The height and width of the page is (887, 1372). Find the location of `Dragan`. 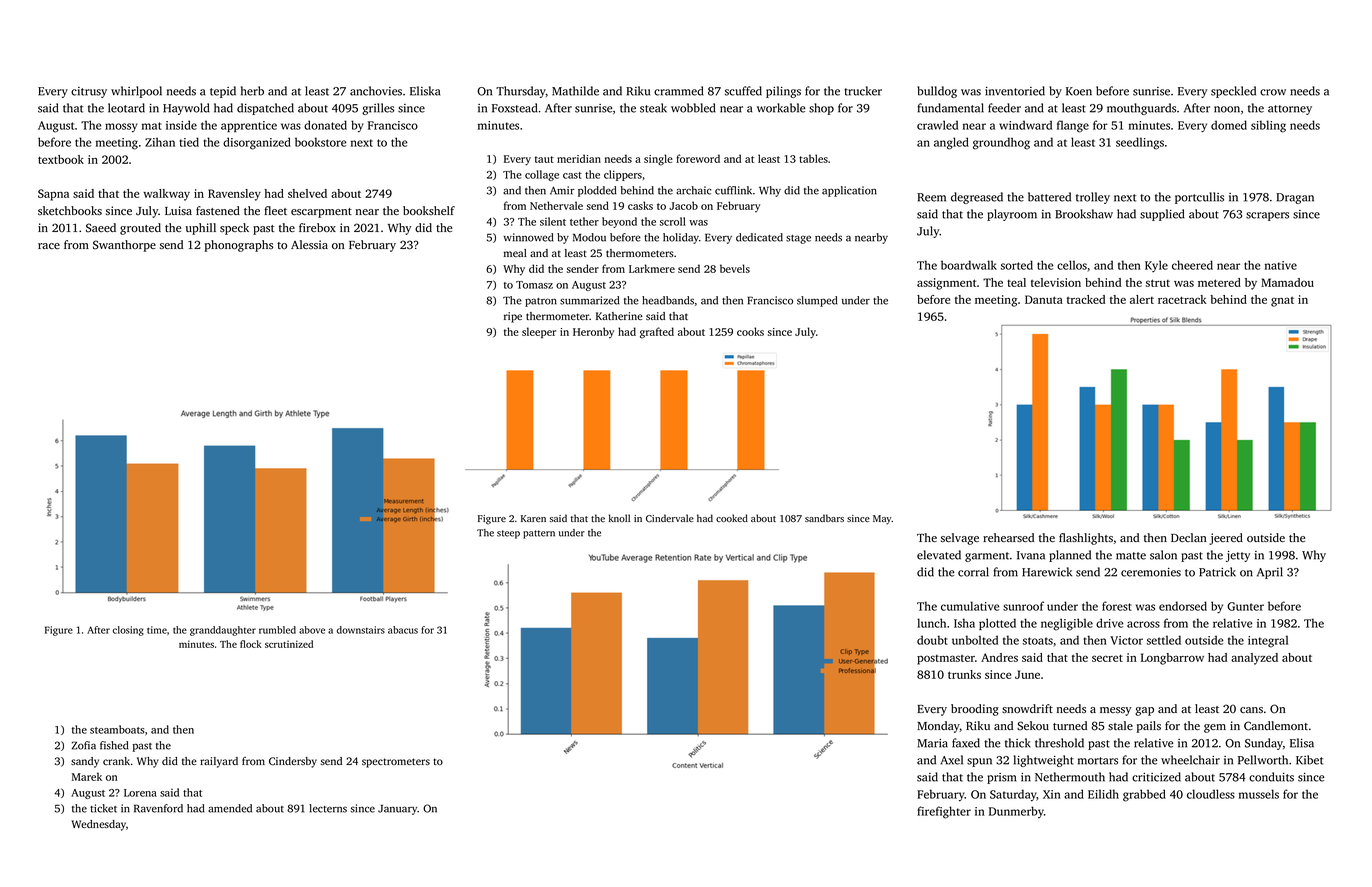

Dragan is located at coordinates (1295, 198).
